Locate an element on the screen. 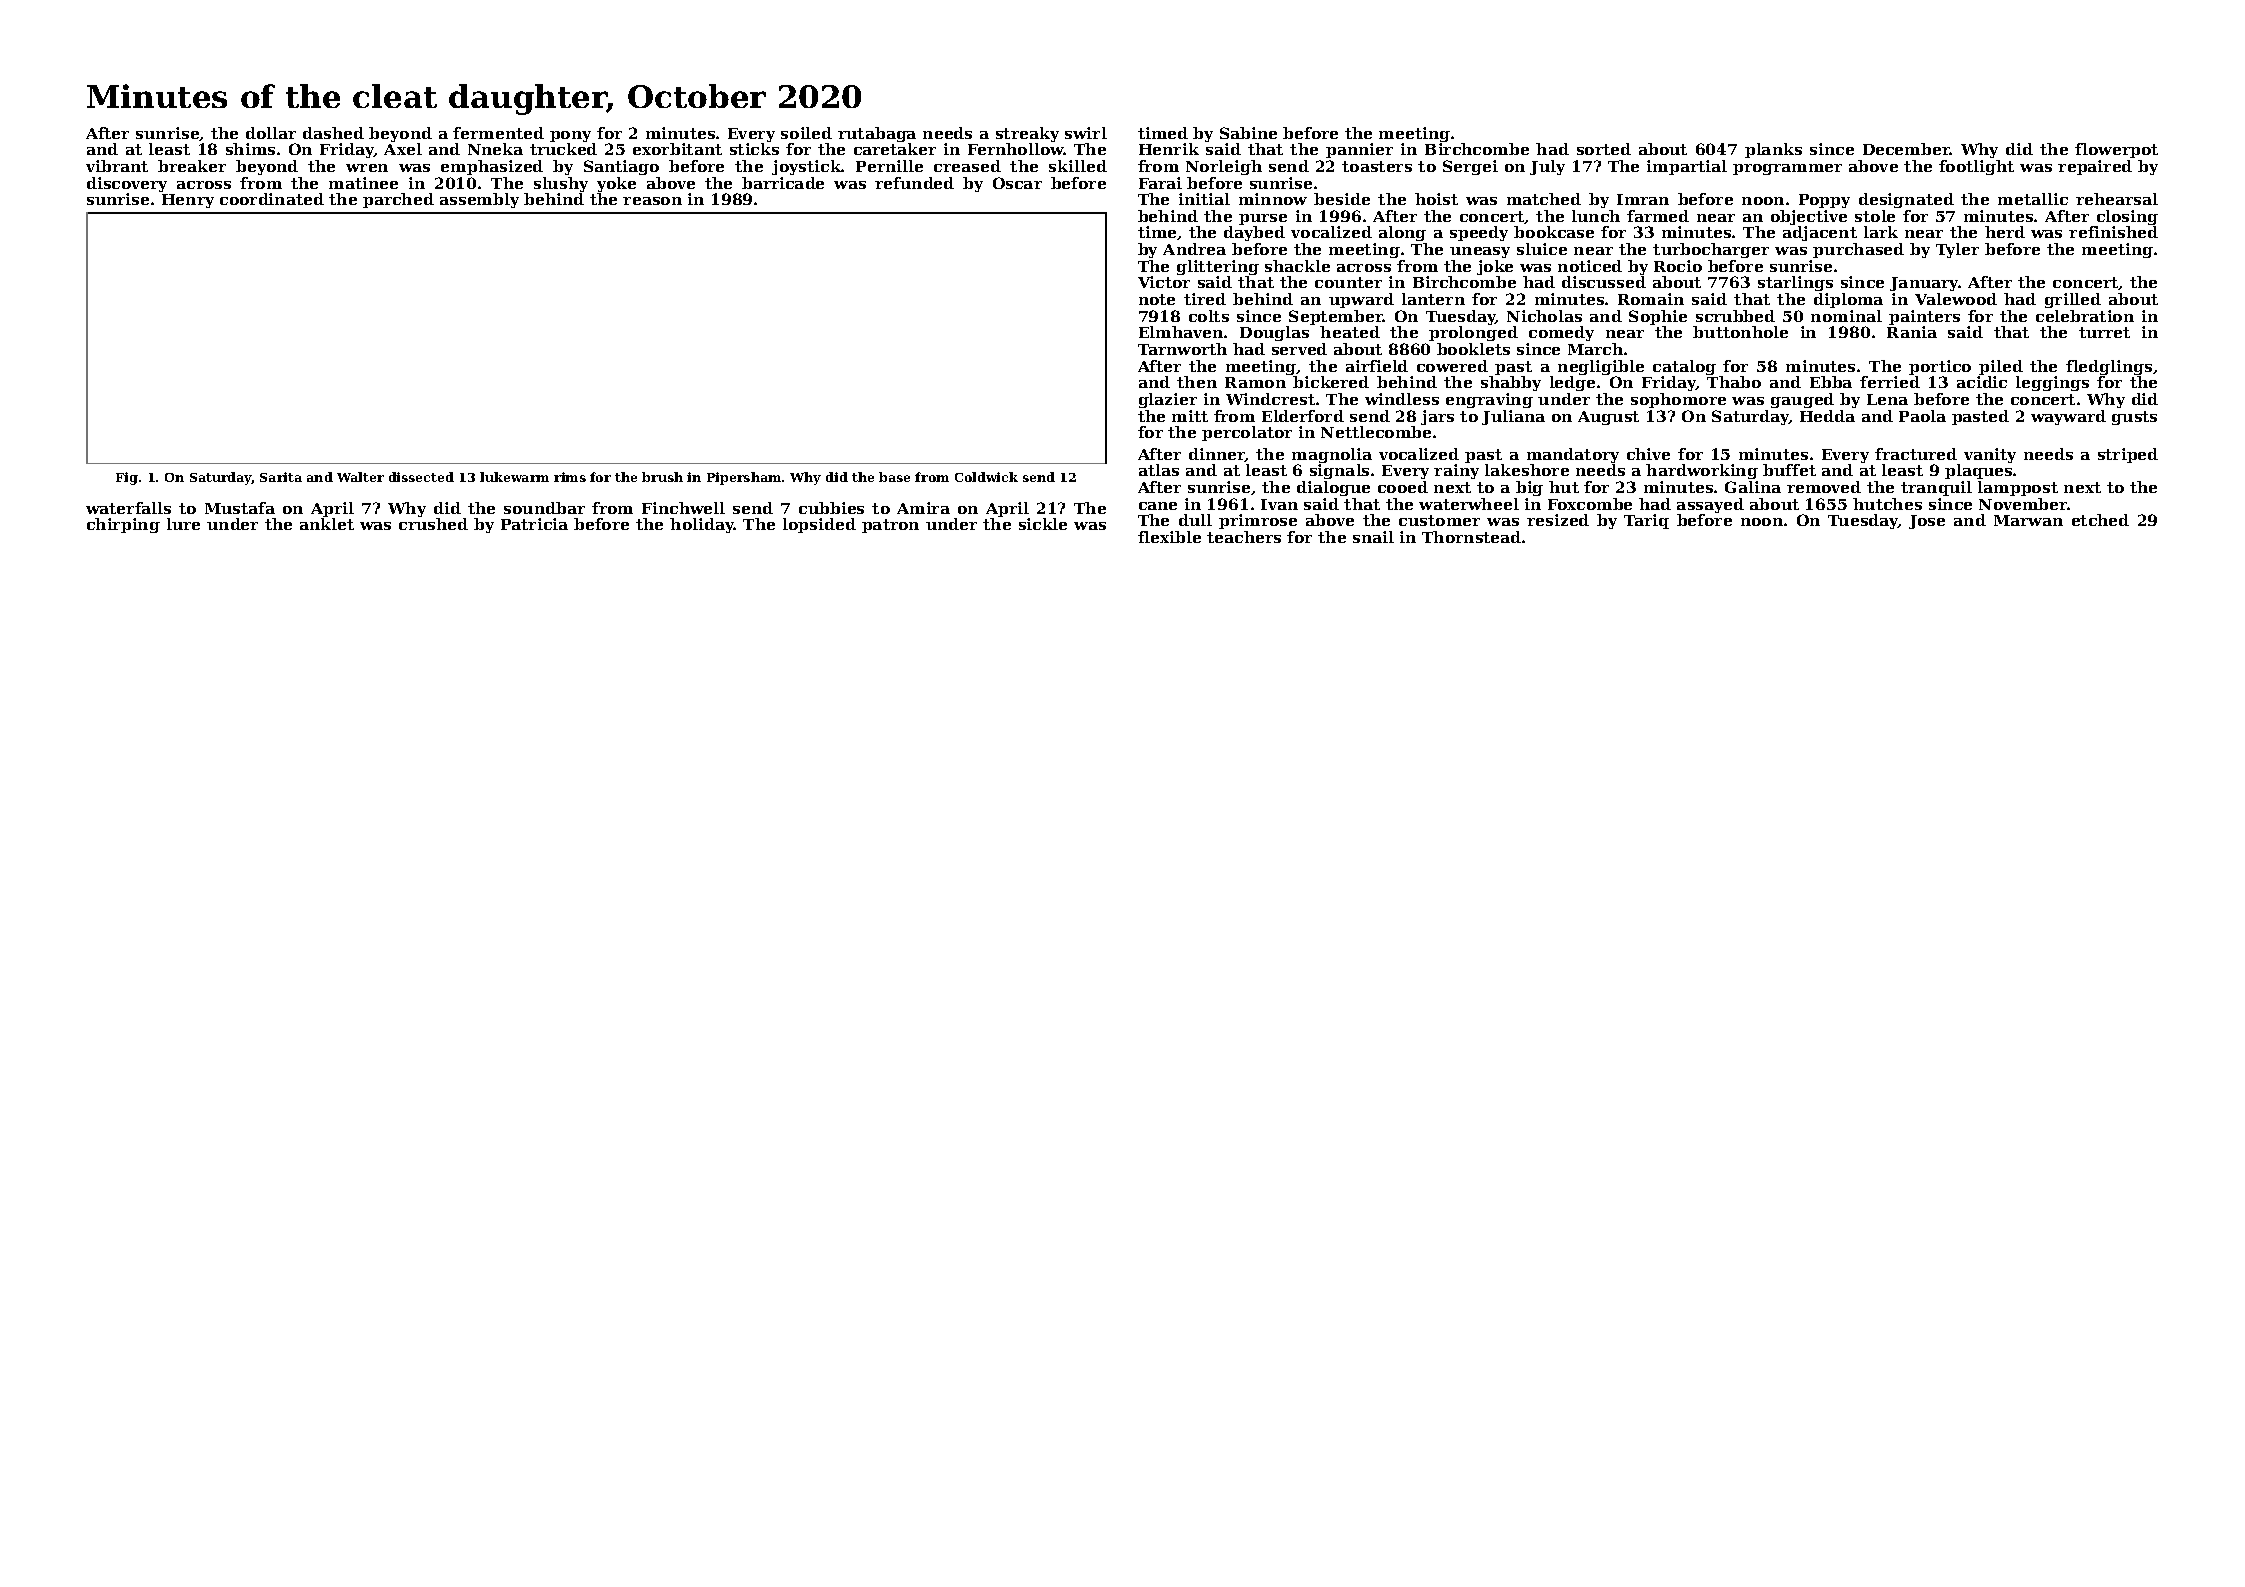 This screenshot has width=2245, height=1587. mandatory is located at coordinates (1573, 455).
